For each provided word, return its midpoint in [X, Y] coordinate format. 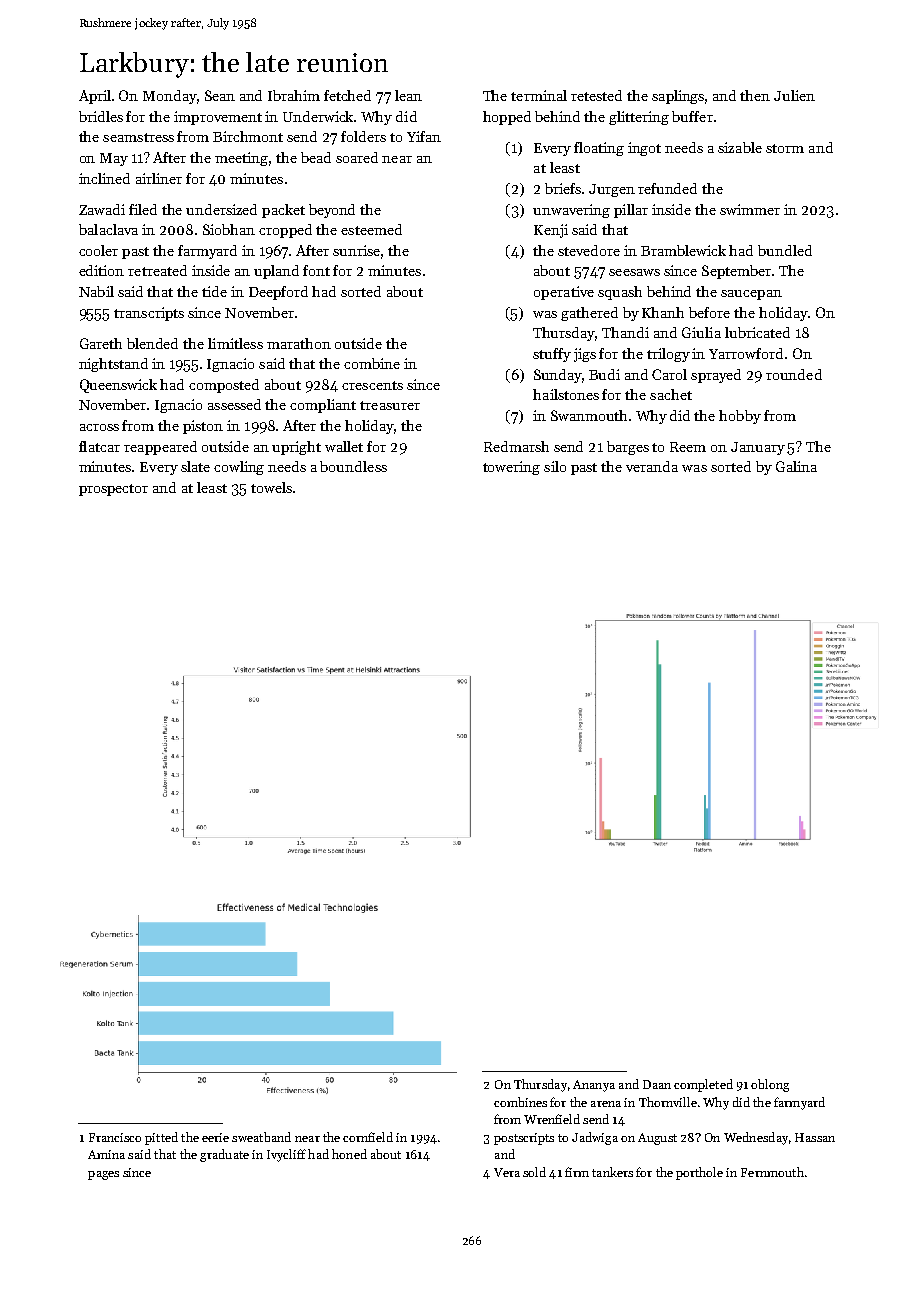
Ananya [594, 1086]
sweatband [261, 1137]
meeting [241, 159]
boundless [353, 466]
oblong [770, 1085]
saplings [678, 97]
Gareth [101, 343]
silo [555, 466]
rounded [794, 374]
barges [628, 448]
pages [103, 1175]
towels [271, 487]
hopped [507, 118]
